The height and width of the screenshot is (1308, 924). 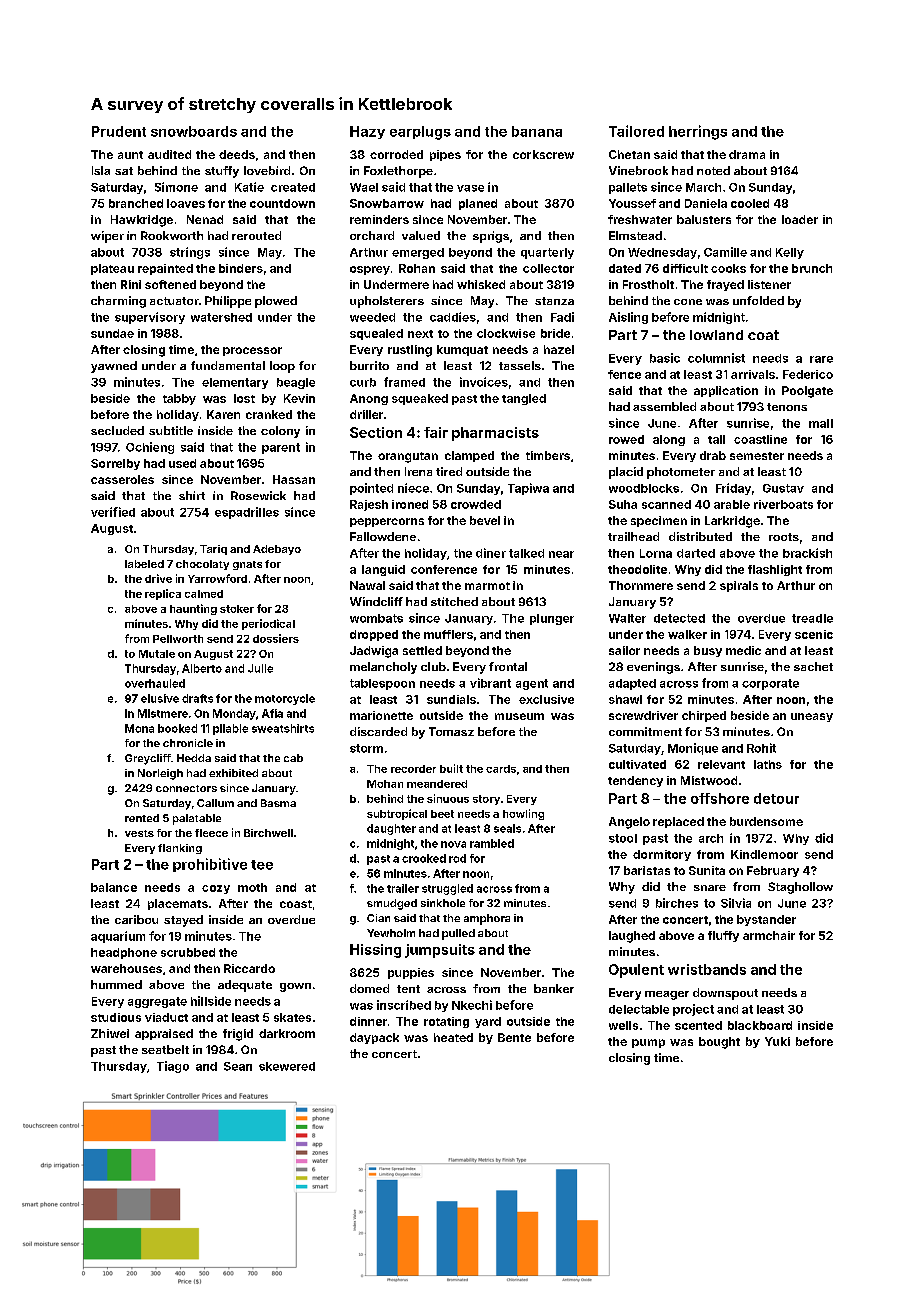 What do you see at coordinates (182, 463) in the screenshot?
I see `used` at bounding box center [182, 463].
